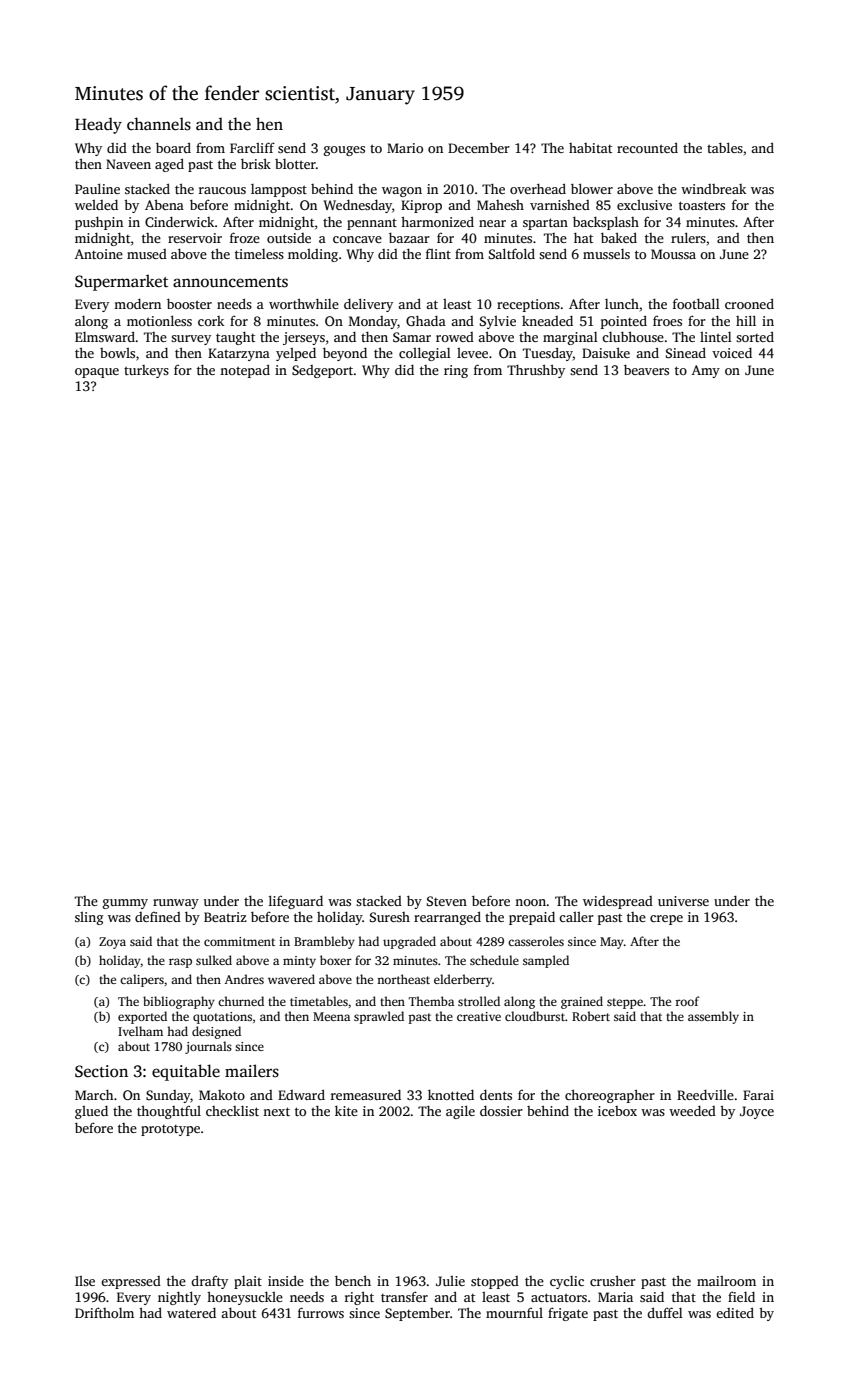 The height and width of the screenshot is (1400, 849). What do you see at coordinates (647, 147) in the screenshot?
I see `recounted` at bounding box center [647, 147].
